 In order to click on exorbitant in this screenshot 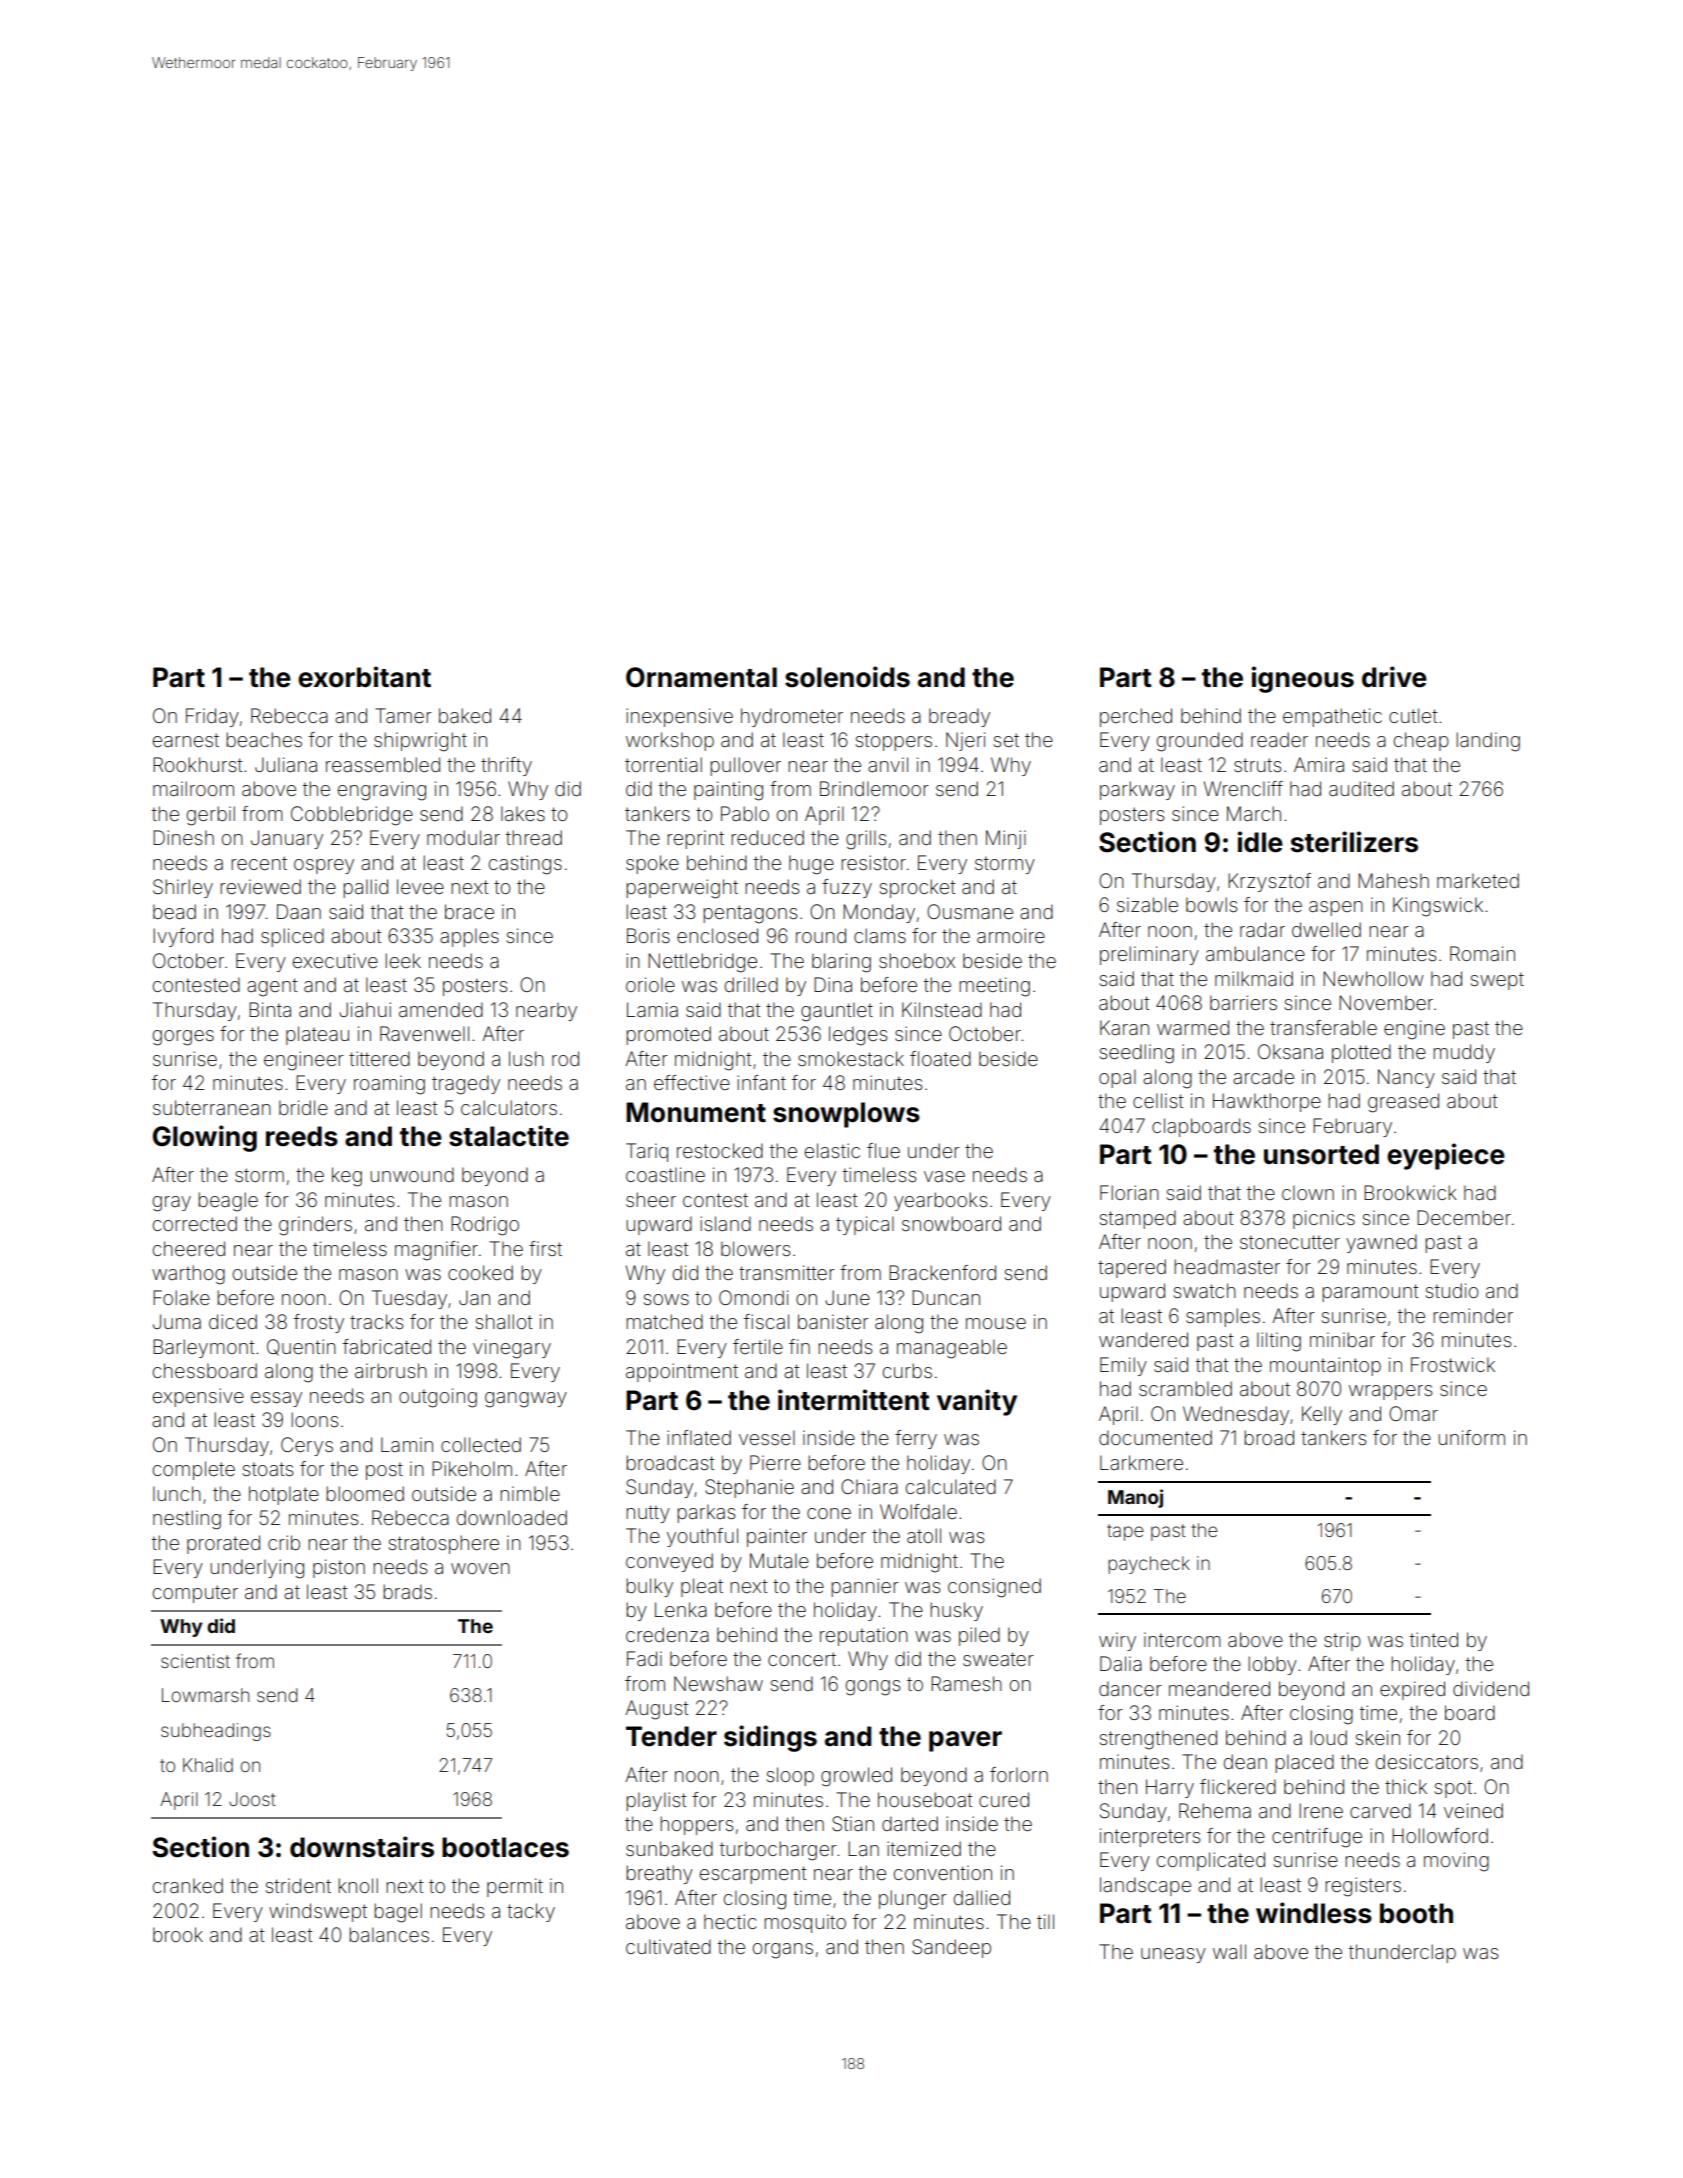, I will do `click(364, 677)`.
